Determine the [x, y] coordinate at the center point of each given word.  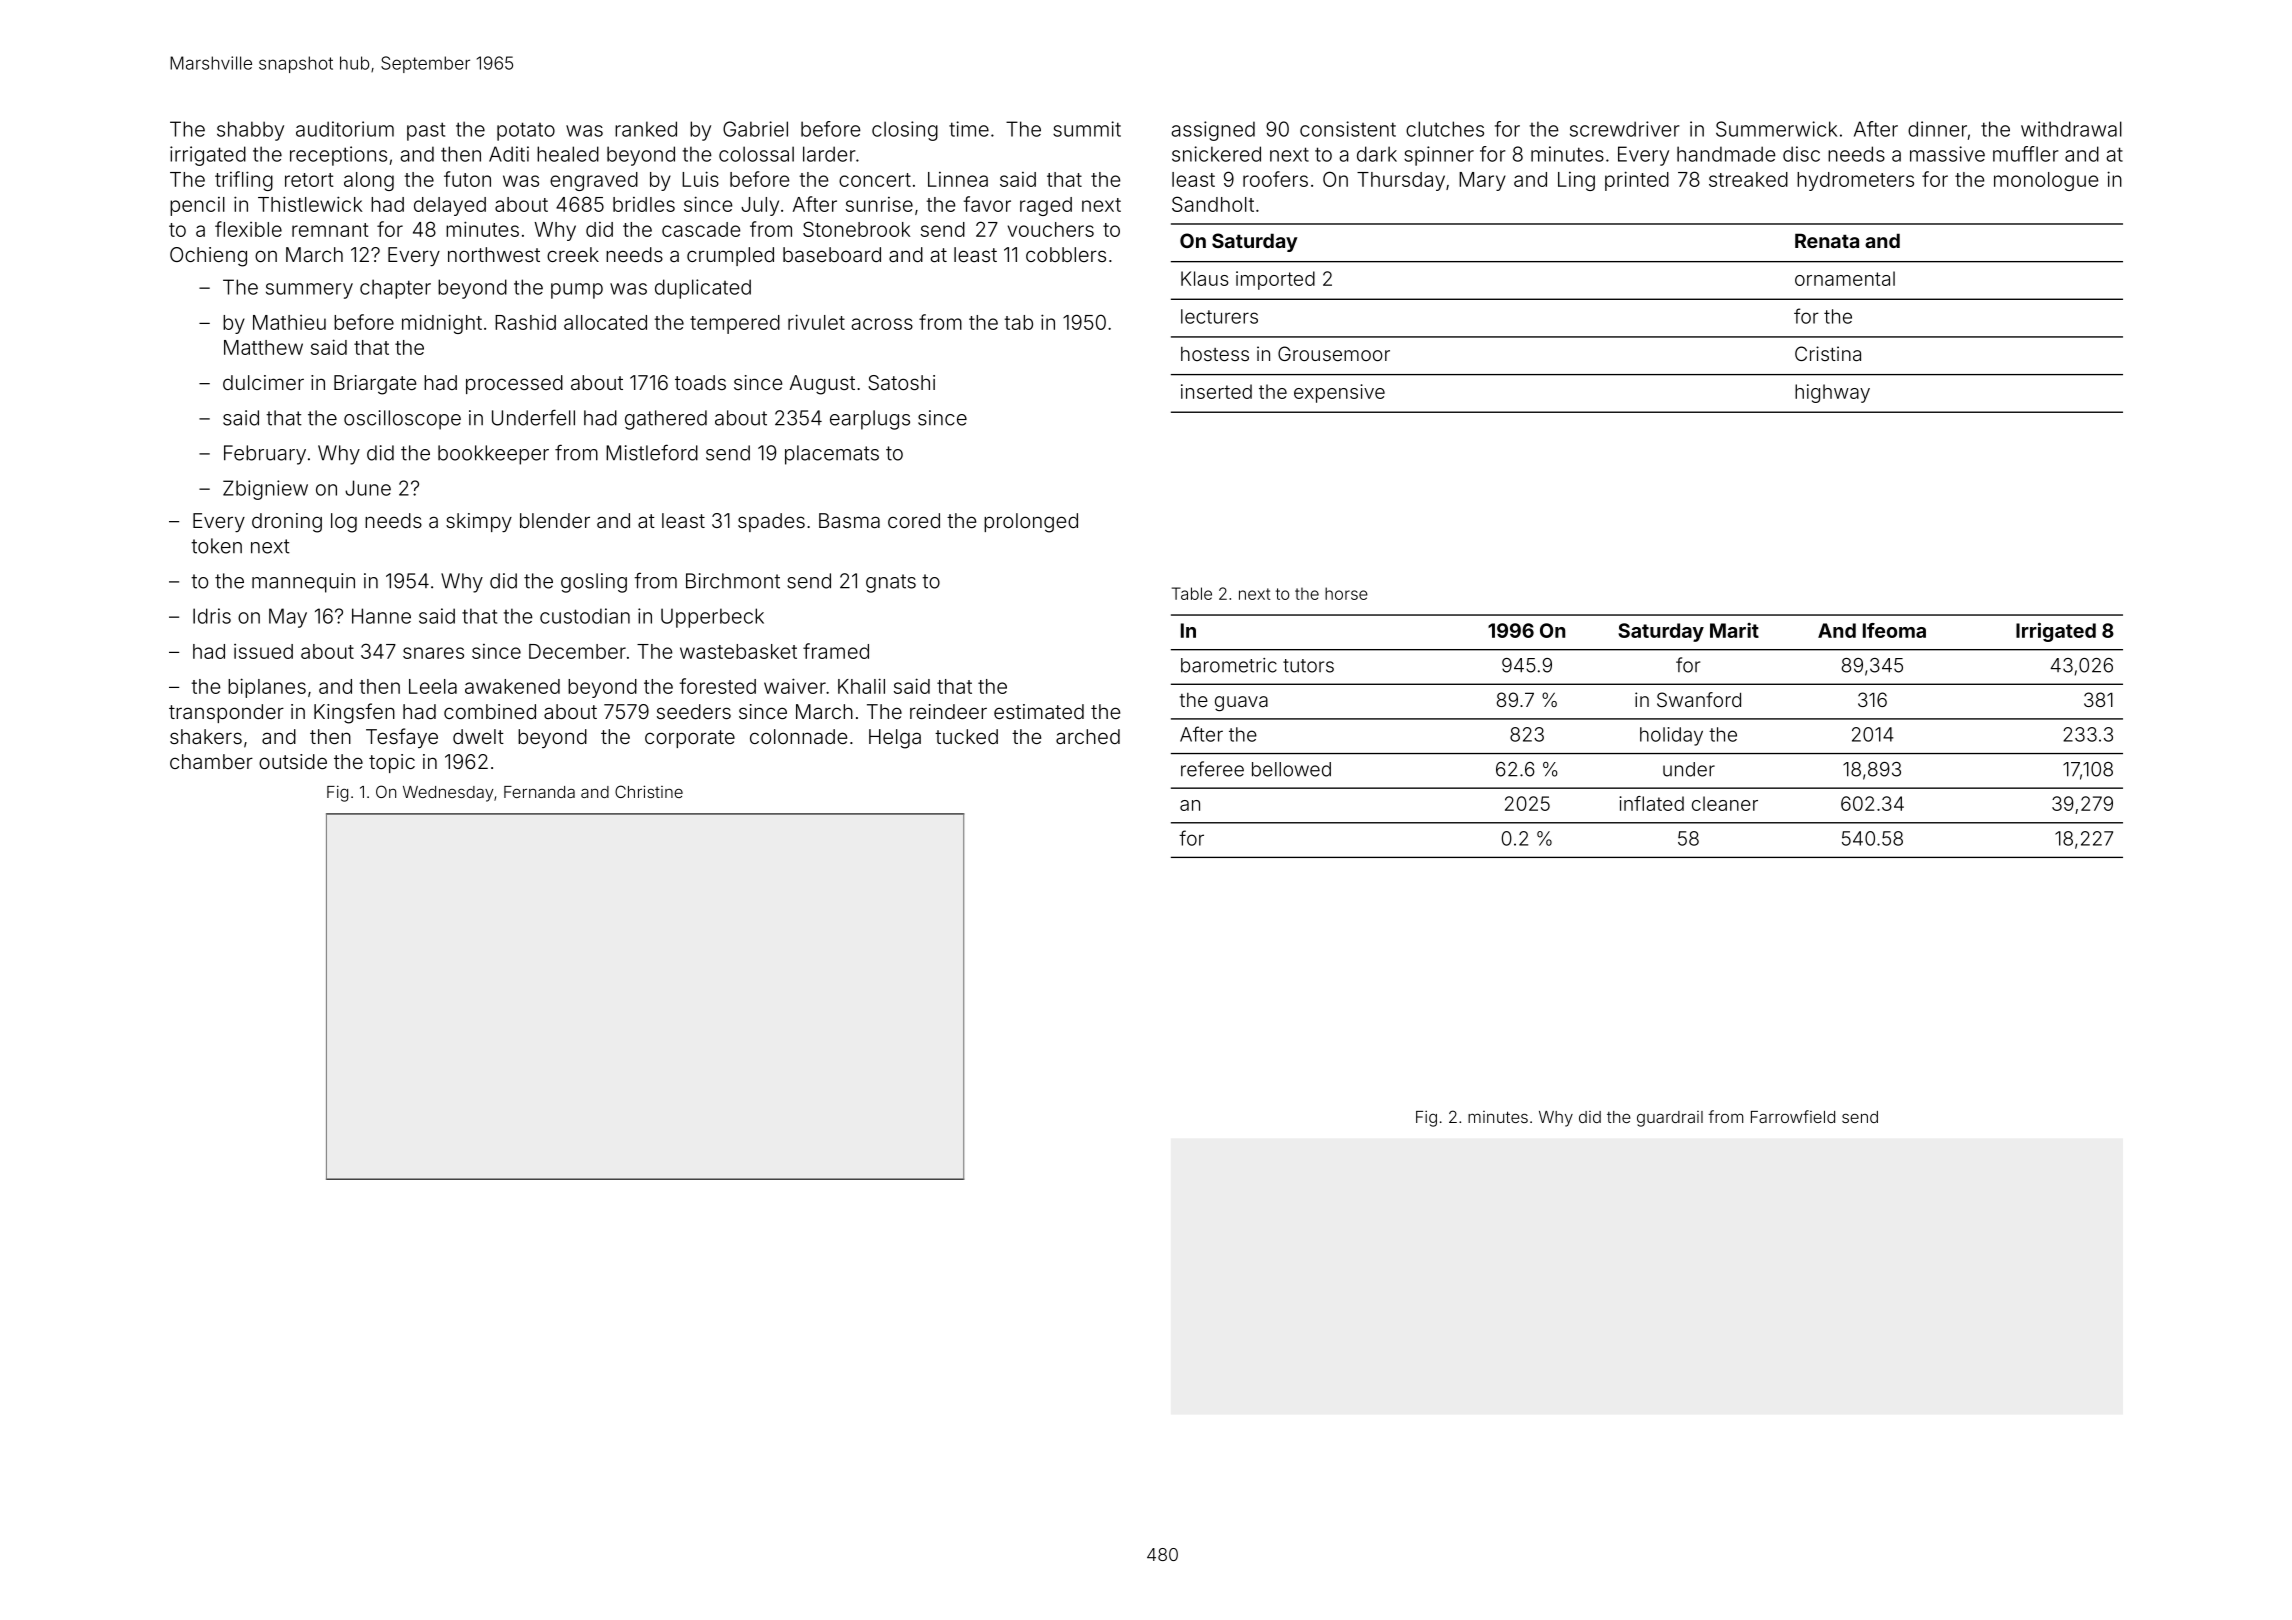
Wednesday [448, 794]
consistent [1348, 129]
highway [1832, 393]
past [426, 131]
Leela [433, 686]
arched [1088, 736]
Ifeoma [1894, 630]
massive [1947, 154]
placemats [832, 455]
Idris [212, 616]
